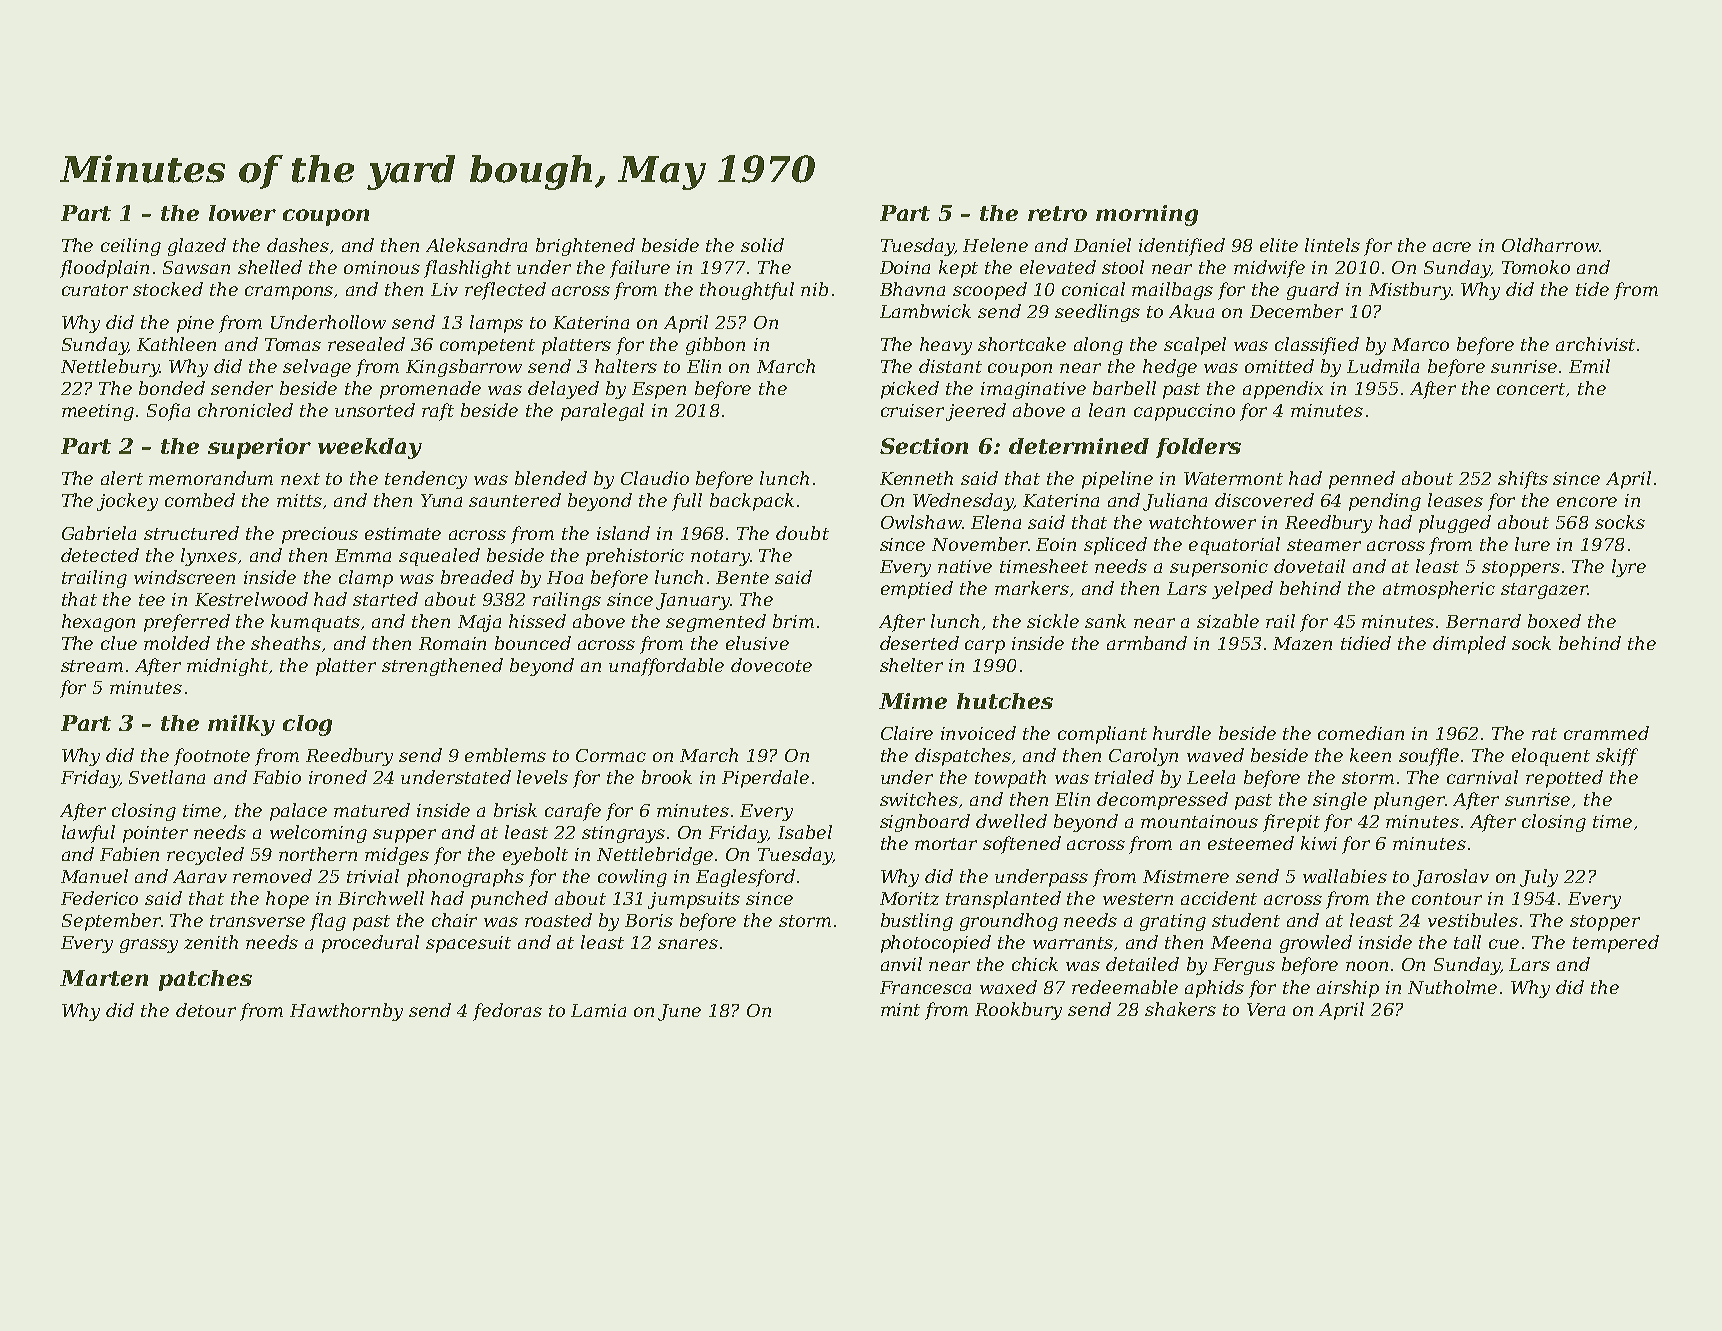 The height and width of the image is (1331, 1722). What do you see at coordinates (1058, 267) in the image?
I see `elevated` at bounding box center [1058, 267].
